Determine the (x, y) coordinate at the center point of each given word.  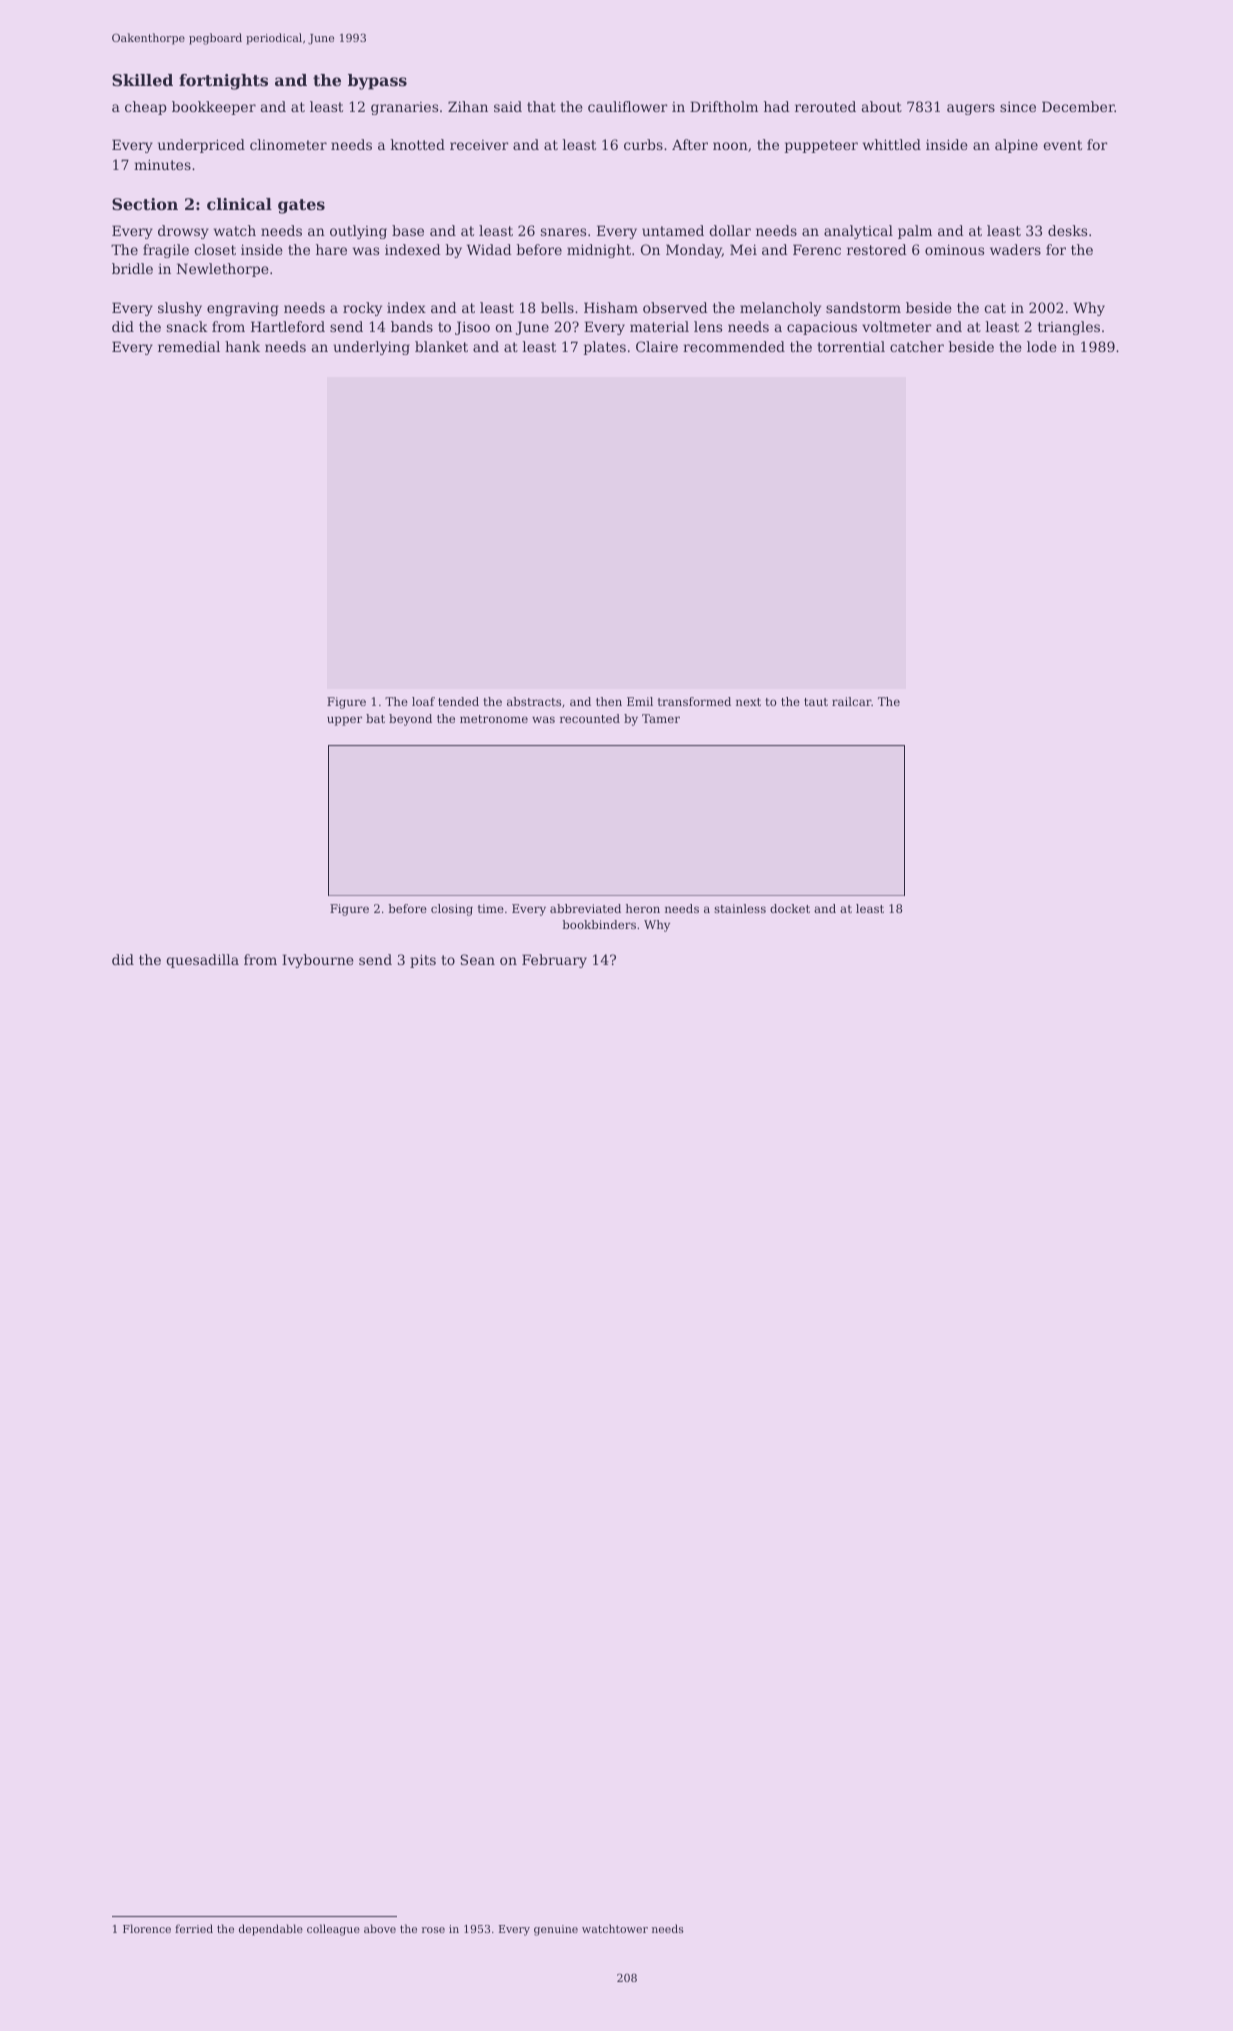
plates (605, 348)
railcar (851, 701)
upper (344, 721)
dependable (271, 1930)
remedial (189, 346)
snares (563, 232)
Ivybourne (318, 961)
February (554, 961)
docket (790, 908)
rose (433, 1930)
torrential (851, 346)
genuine (556, 1930)
